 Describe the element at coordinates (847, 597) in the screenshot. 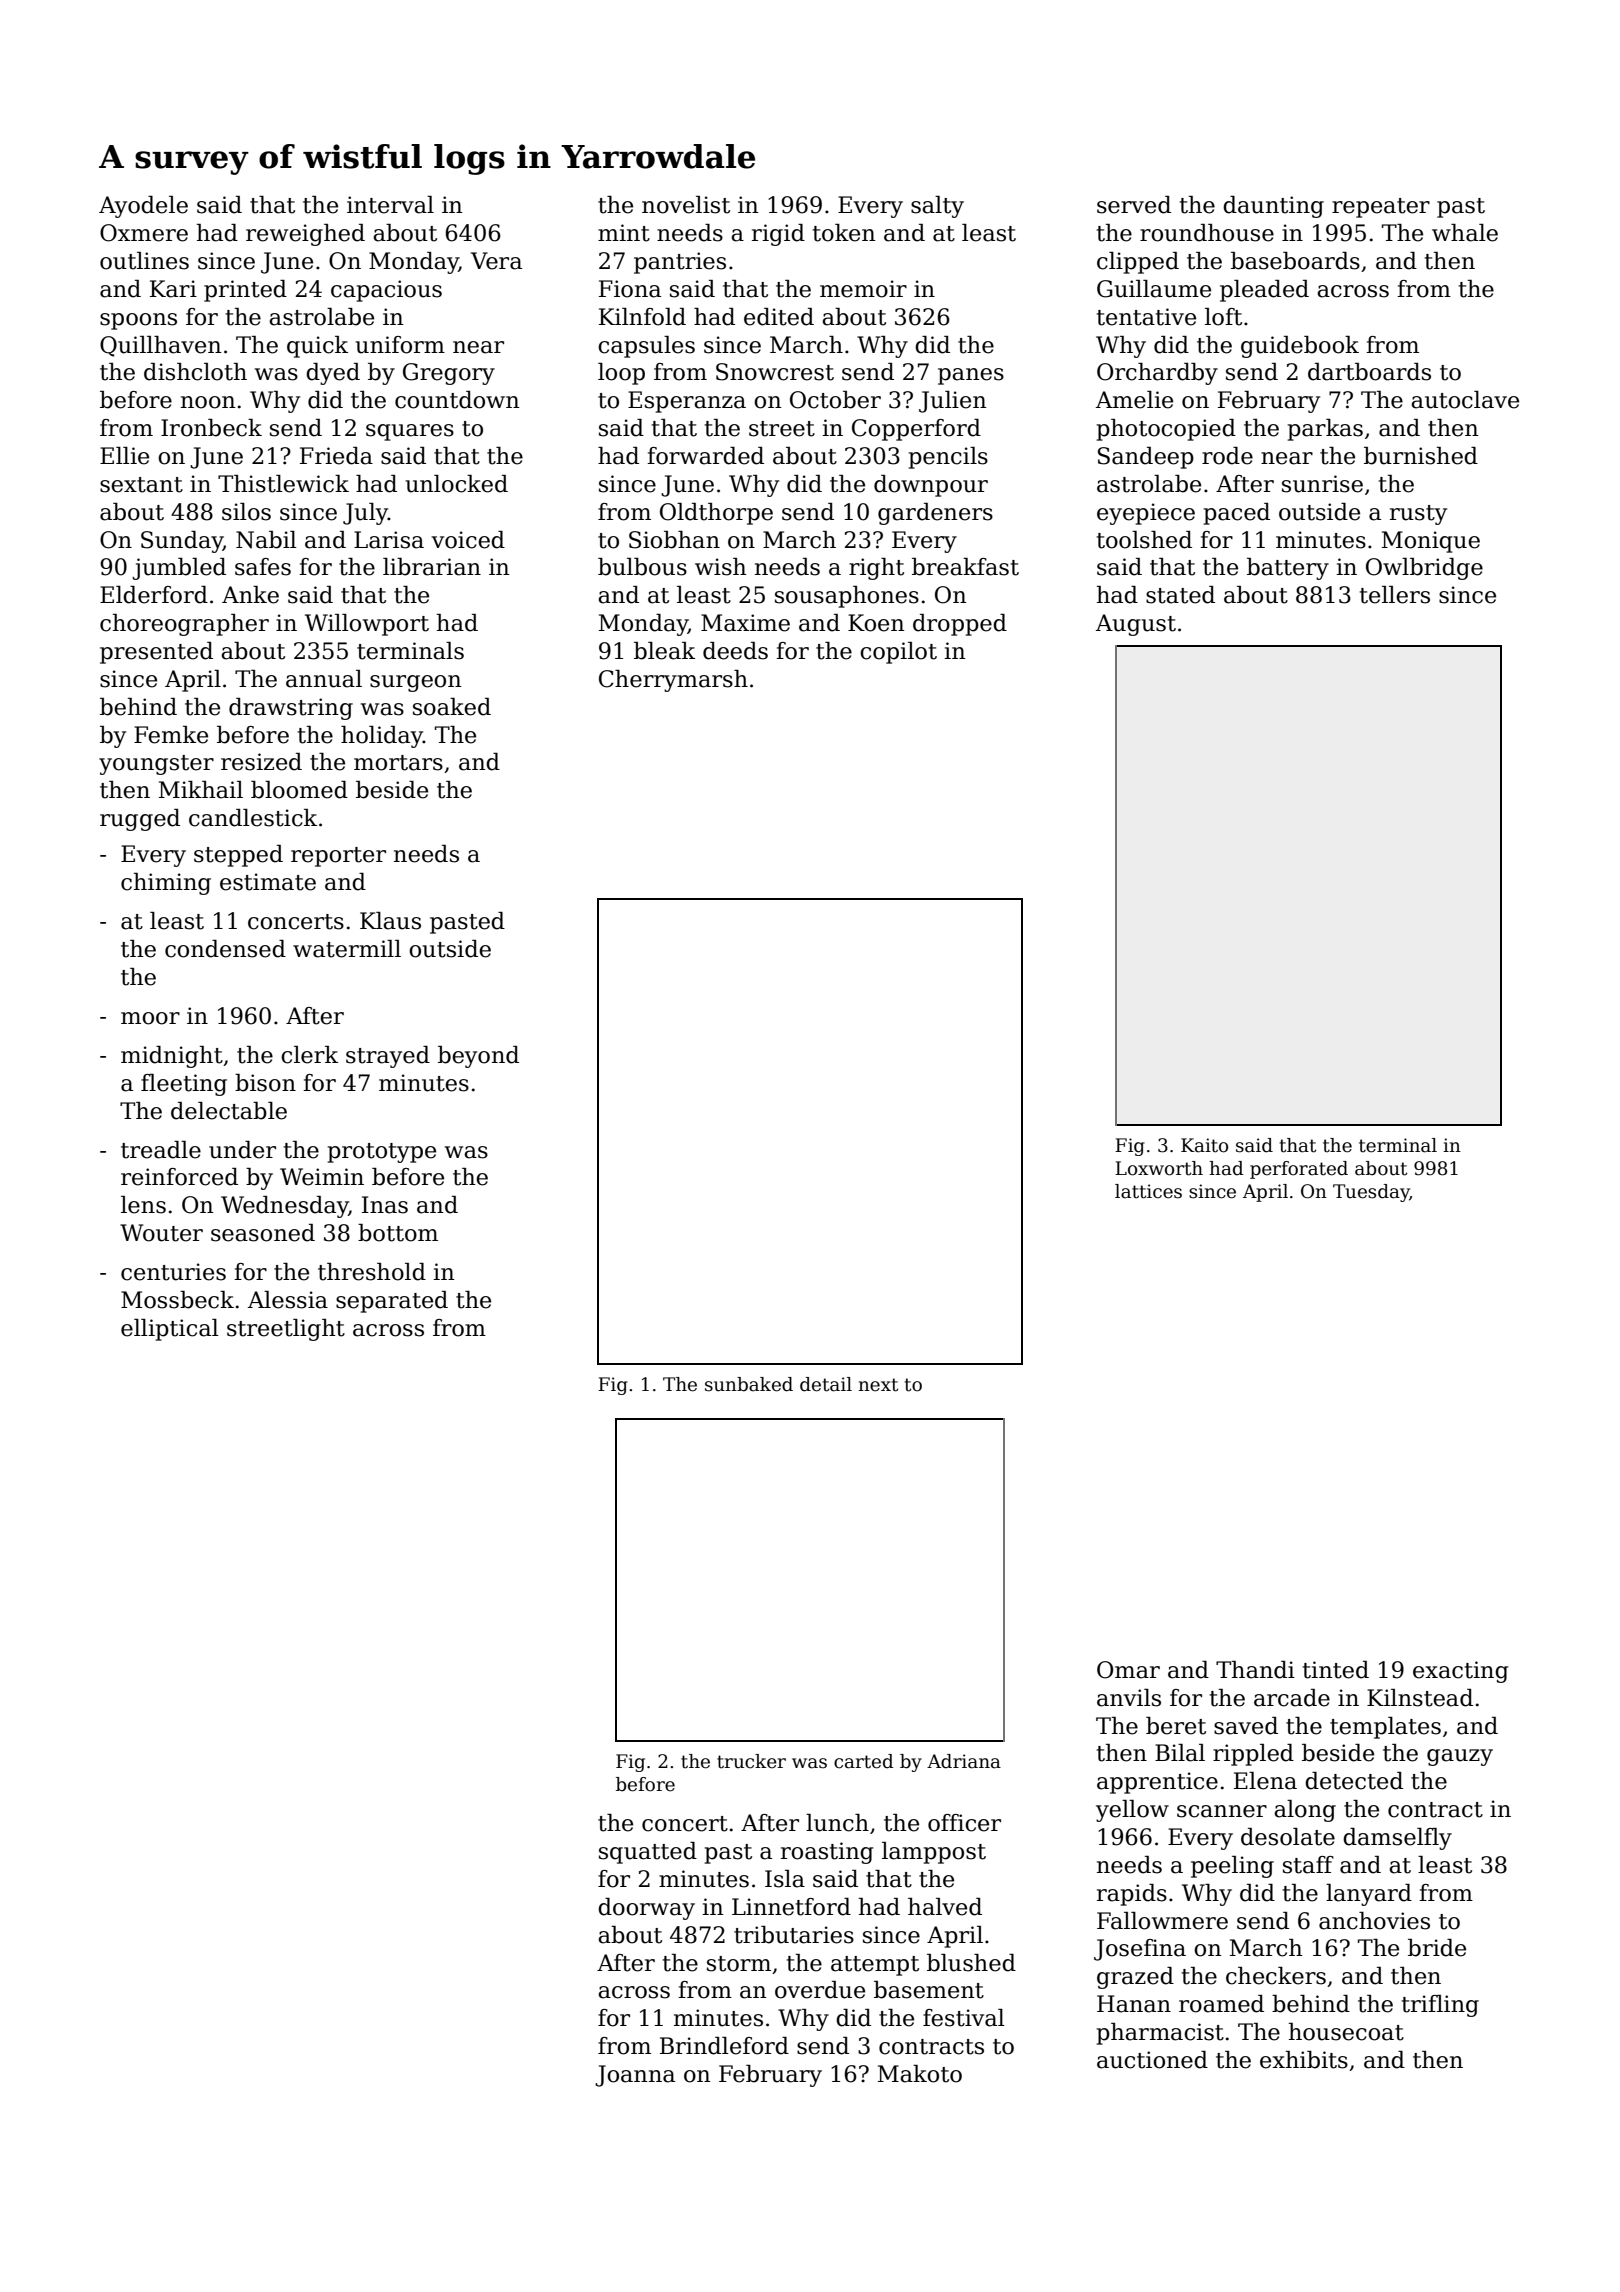

I see `sousaphones` at that location.
